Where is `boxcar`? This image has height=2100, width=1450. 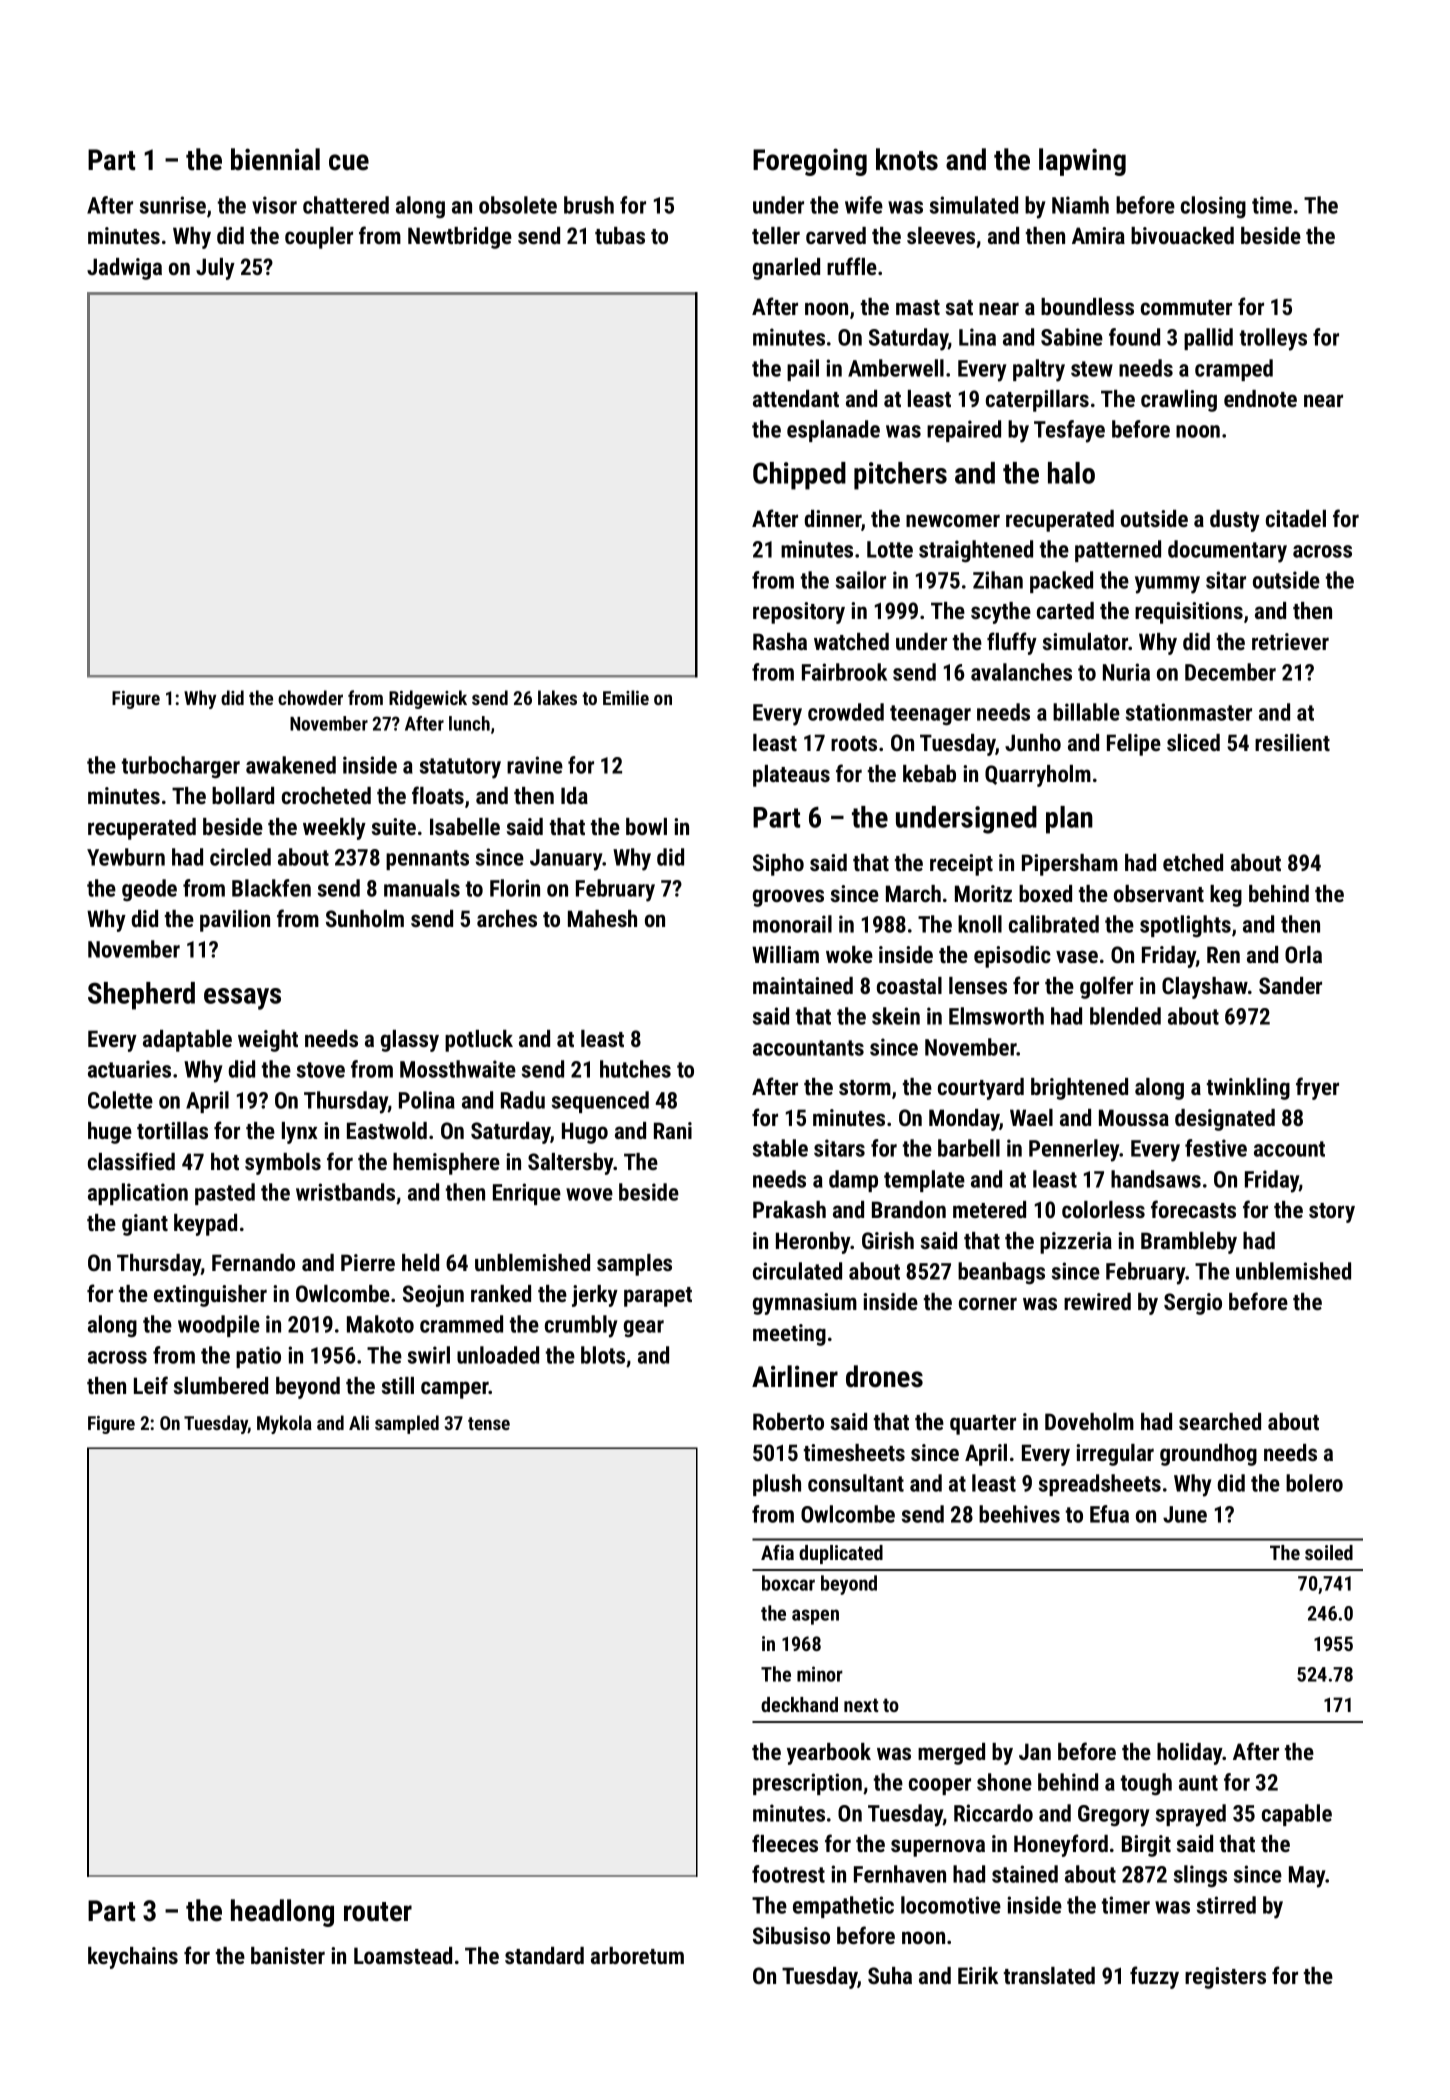 boxcar is located at coordinates (788, 1583).
